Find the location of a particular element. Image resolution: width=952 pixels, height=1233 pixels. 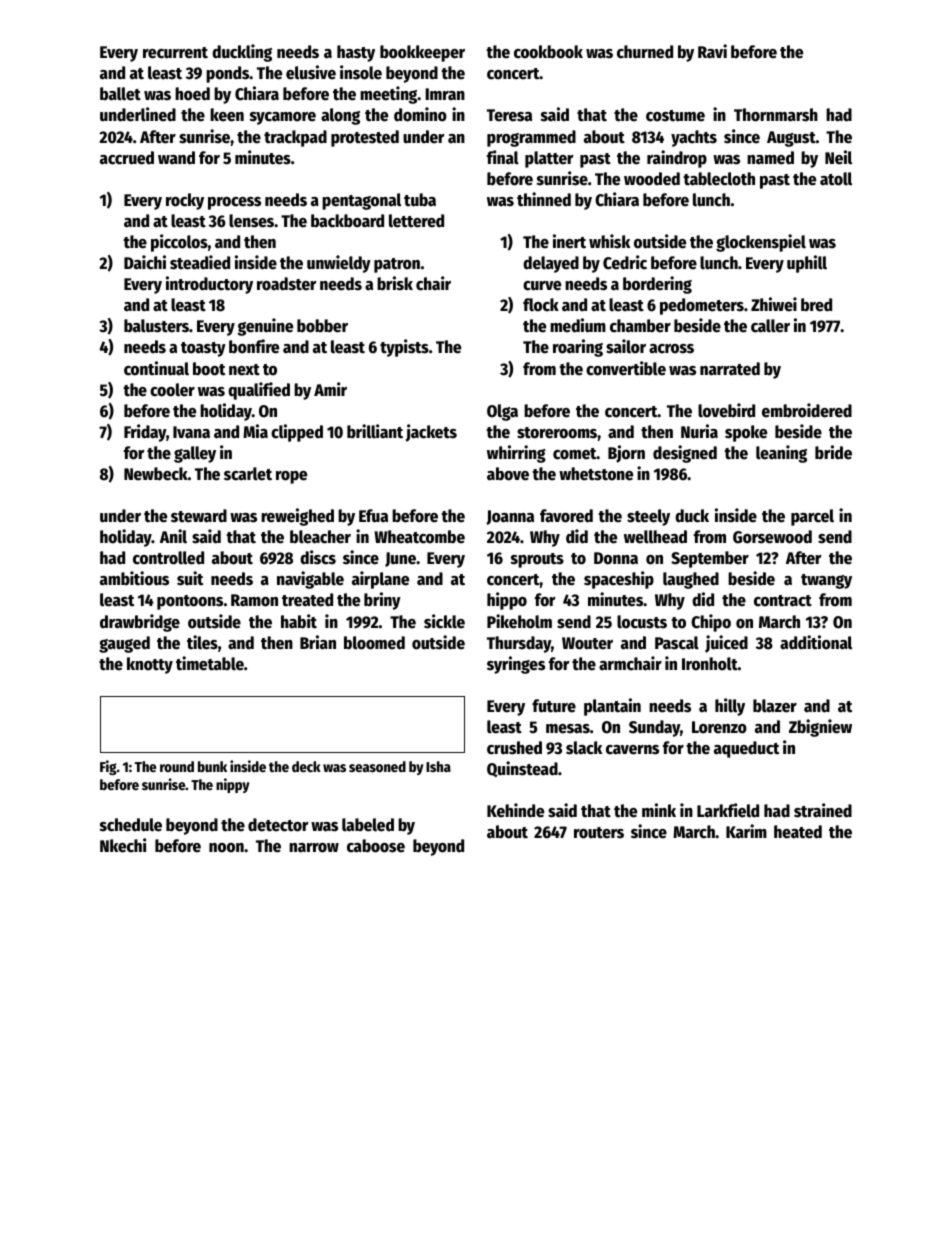

knotty is located at coordinates (150, 665).
